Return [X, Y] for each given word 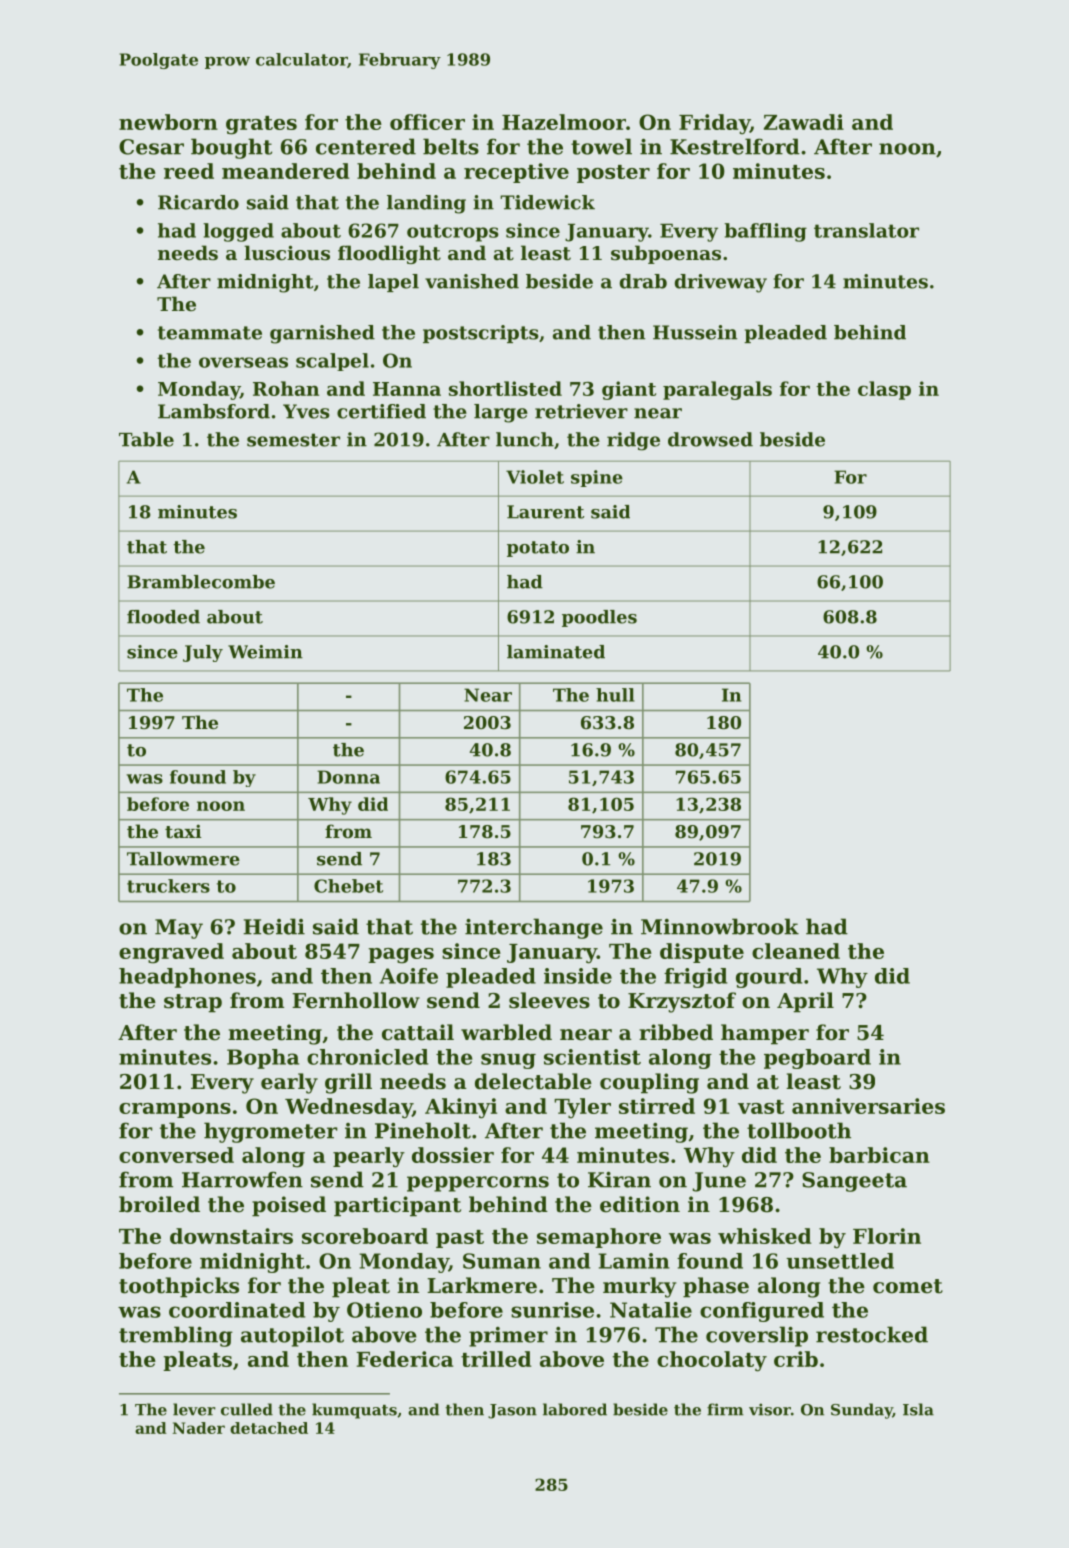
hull [615, 695]
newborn [168, 122]
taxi [183, 831]
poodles [599, 618]
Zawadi [804, 122]
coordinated [237, 1310]
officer [427, 122]
